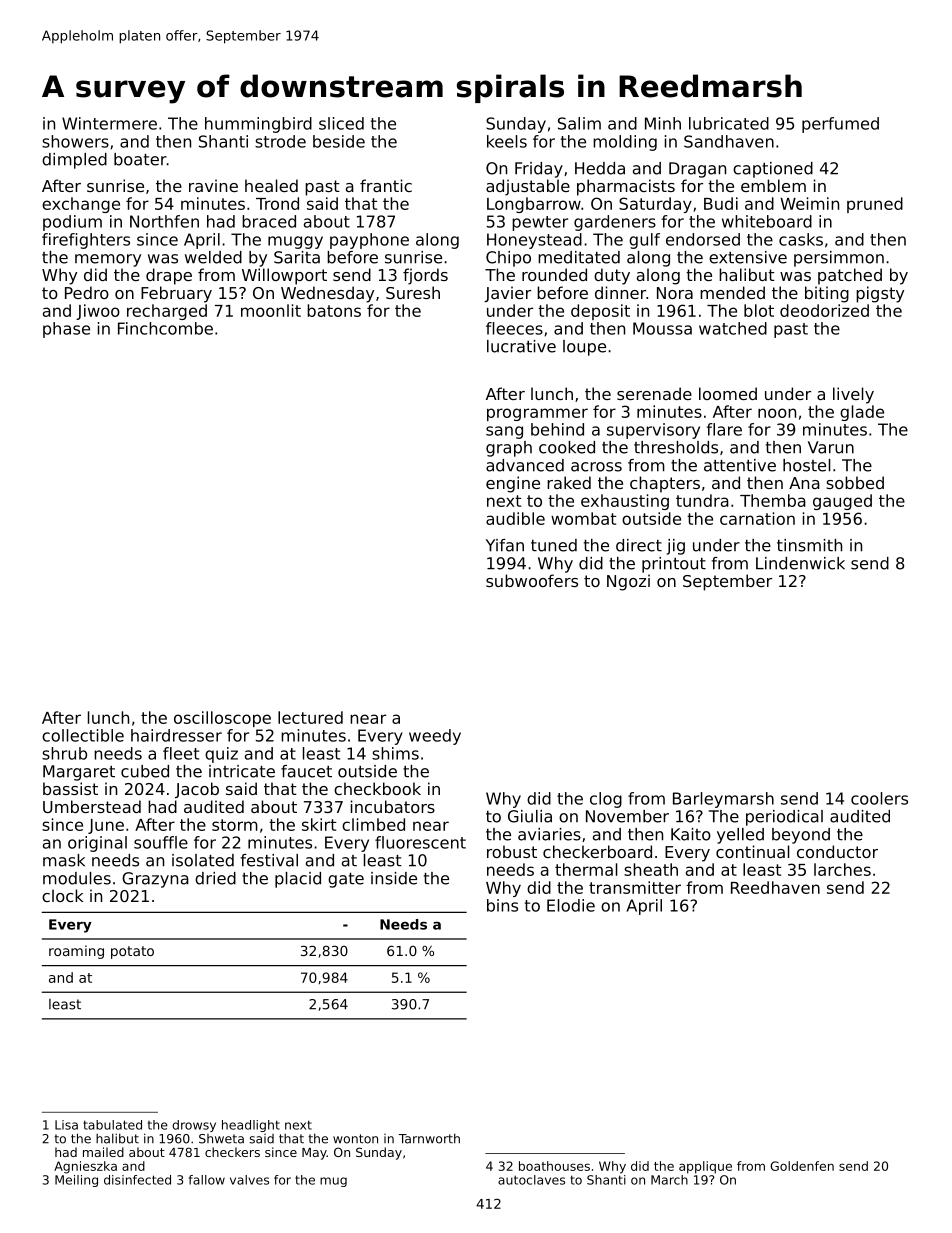 The height and width of the image is (1233, 952). I want to click on drowsy, so click(194, 1126).
